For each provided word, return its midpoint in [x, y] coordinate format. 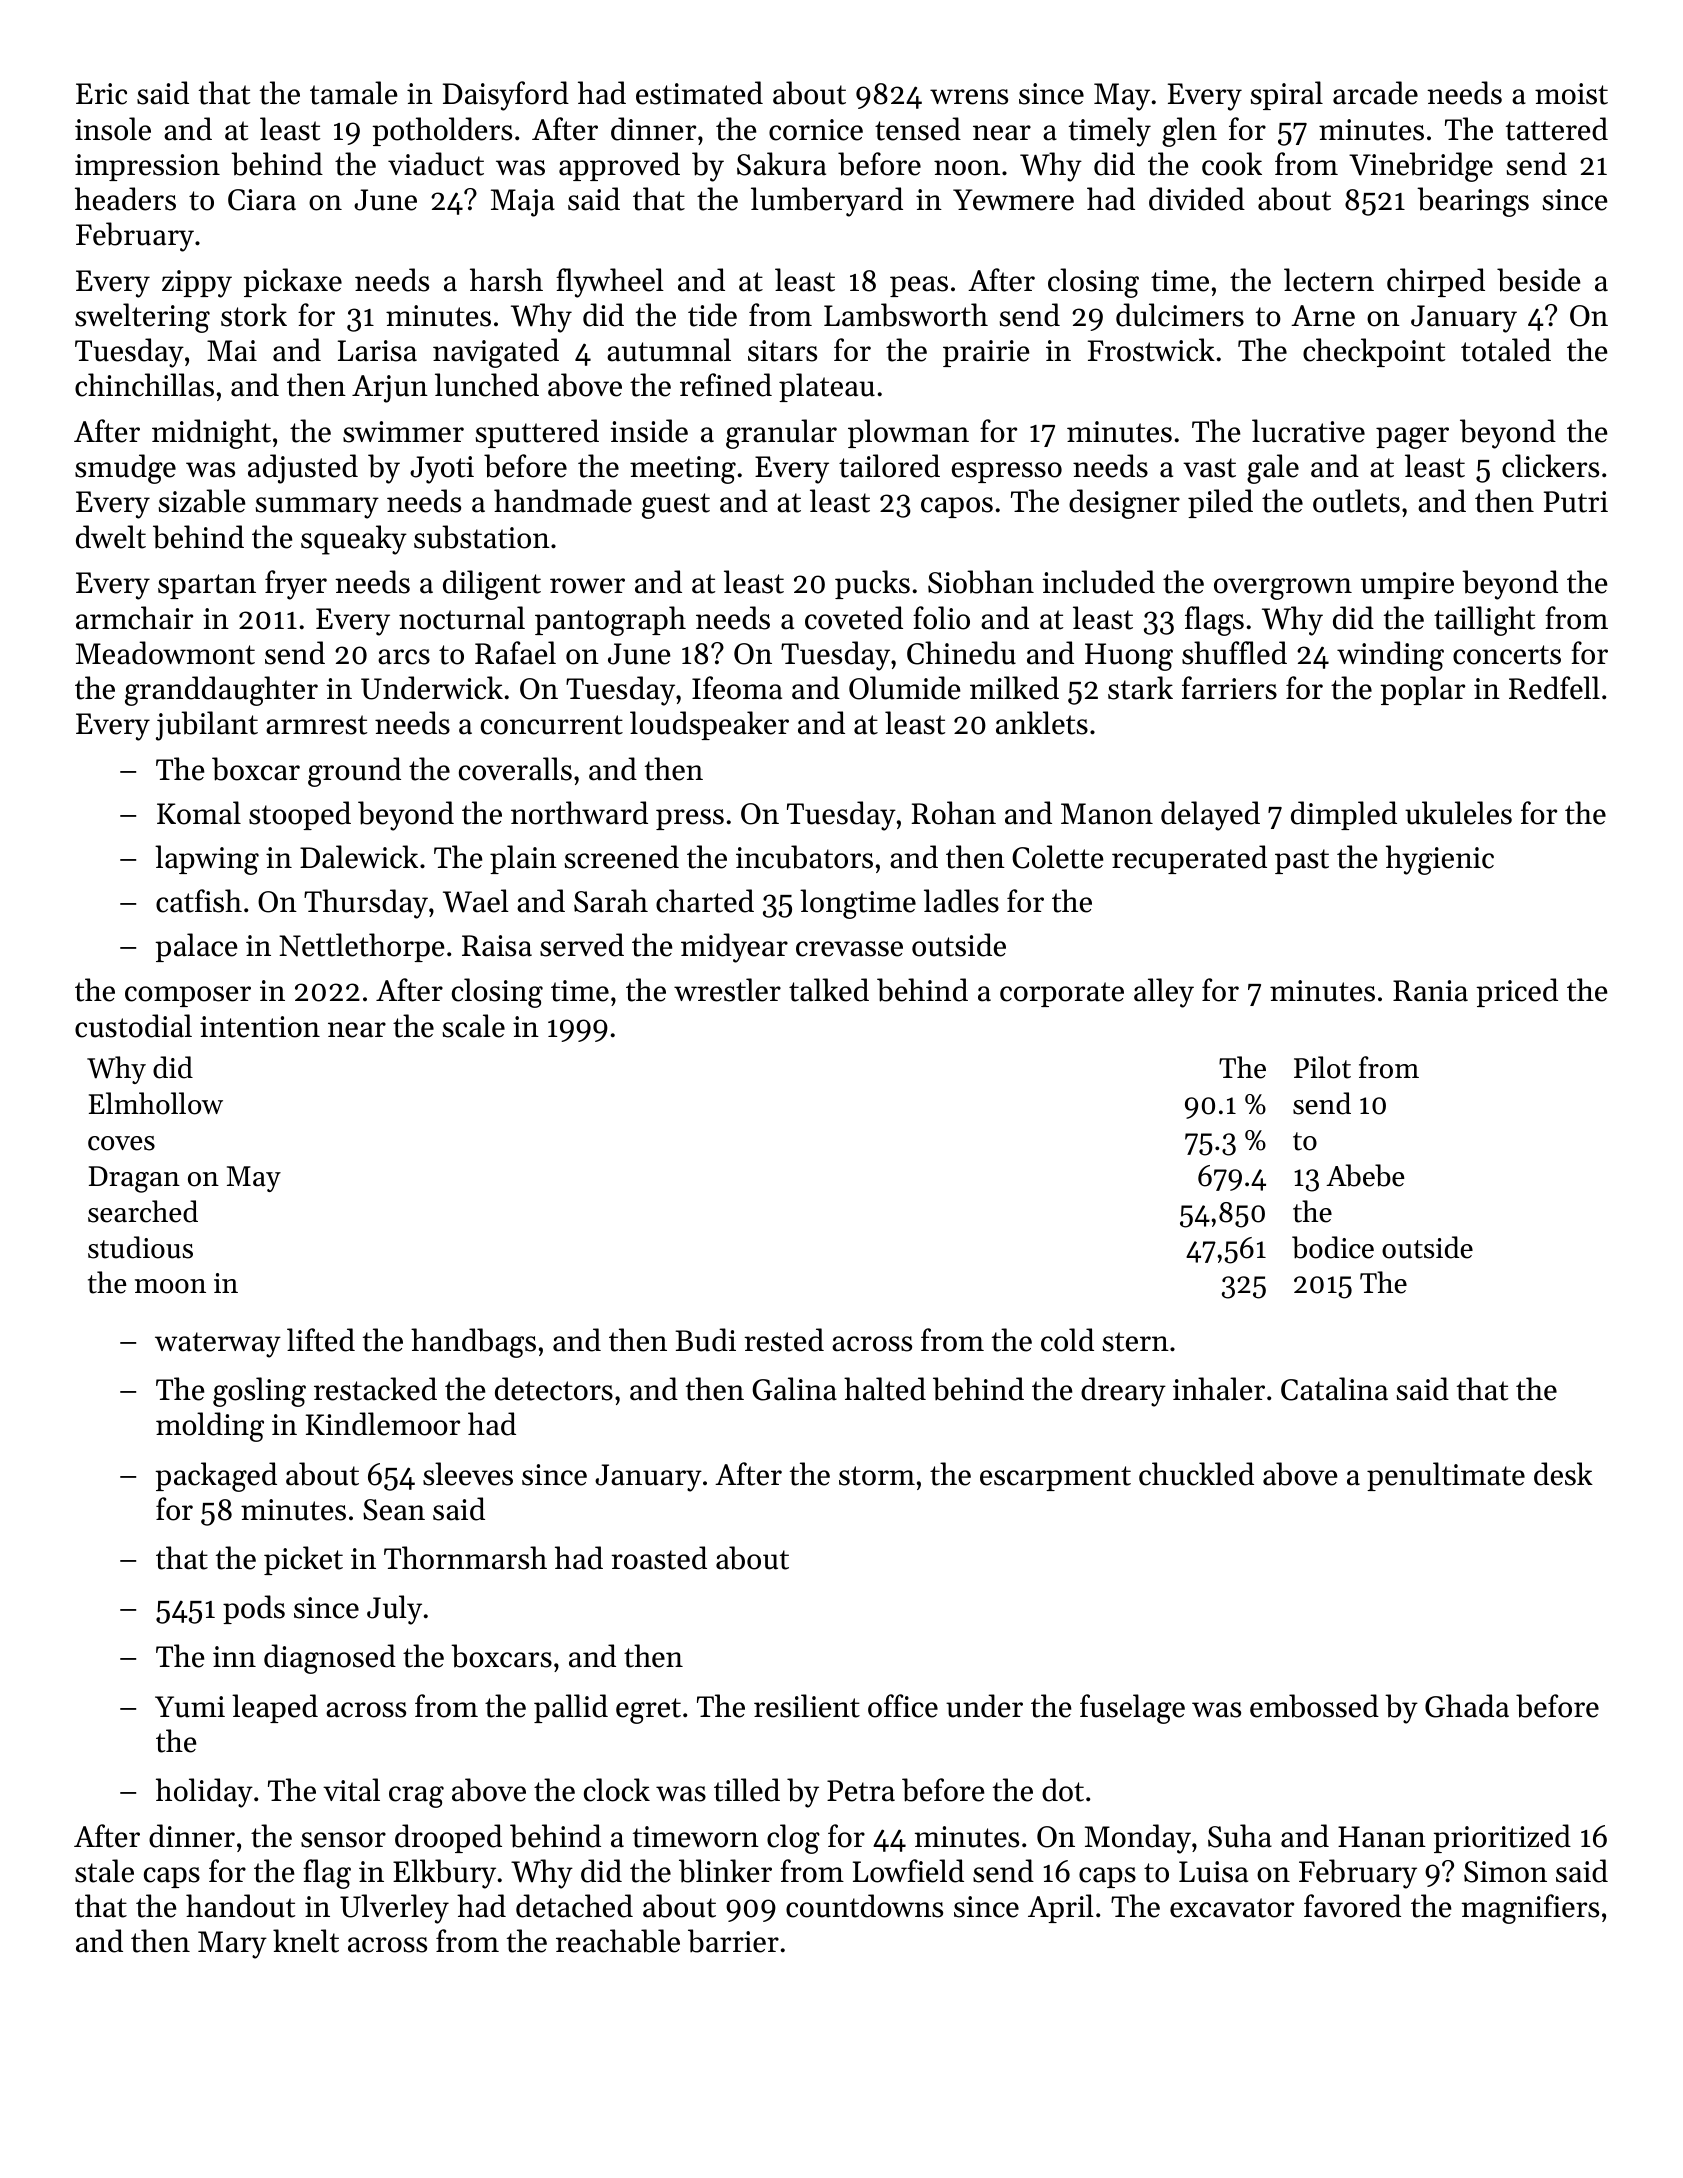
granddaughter [221, 691]
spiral [1287, 95]
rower [587, 586]
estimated [699, 93]
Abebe [1365, 1175]
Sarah [611, 901]
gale [1273, 469]
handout [240, 1906]
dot [1063, 1790]
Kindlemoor [383, 1424]
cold [1067, 1340]
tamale [354, 93]
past [1302, 861]
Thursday [366, 904]
